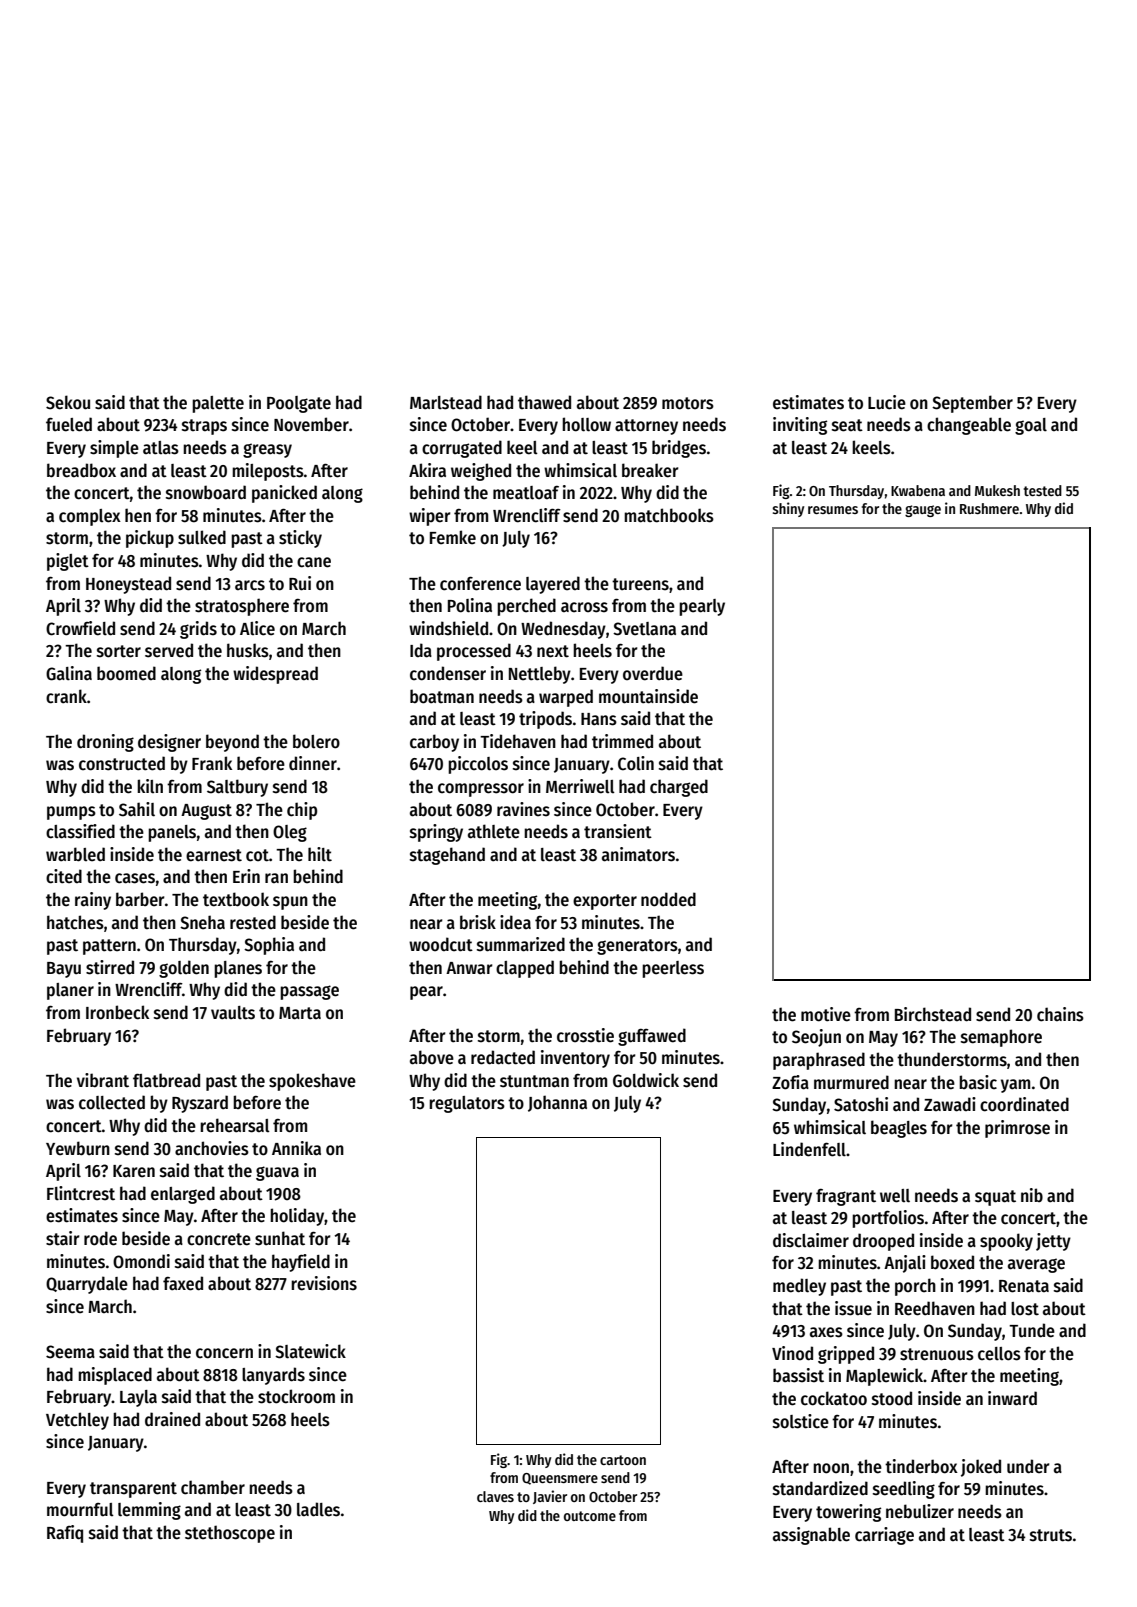 This screenshot has height=1607, width=1137. What do you see at coordinates (495, 1496) in the screenshot?
I see `claves` at bounding box center [495, 1496].
